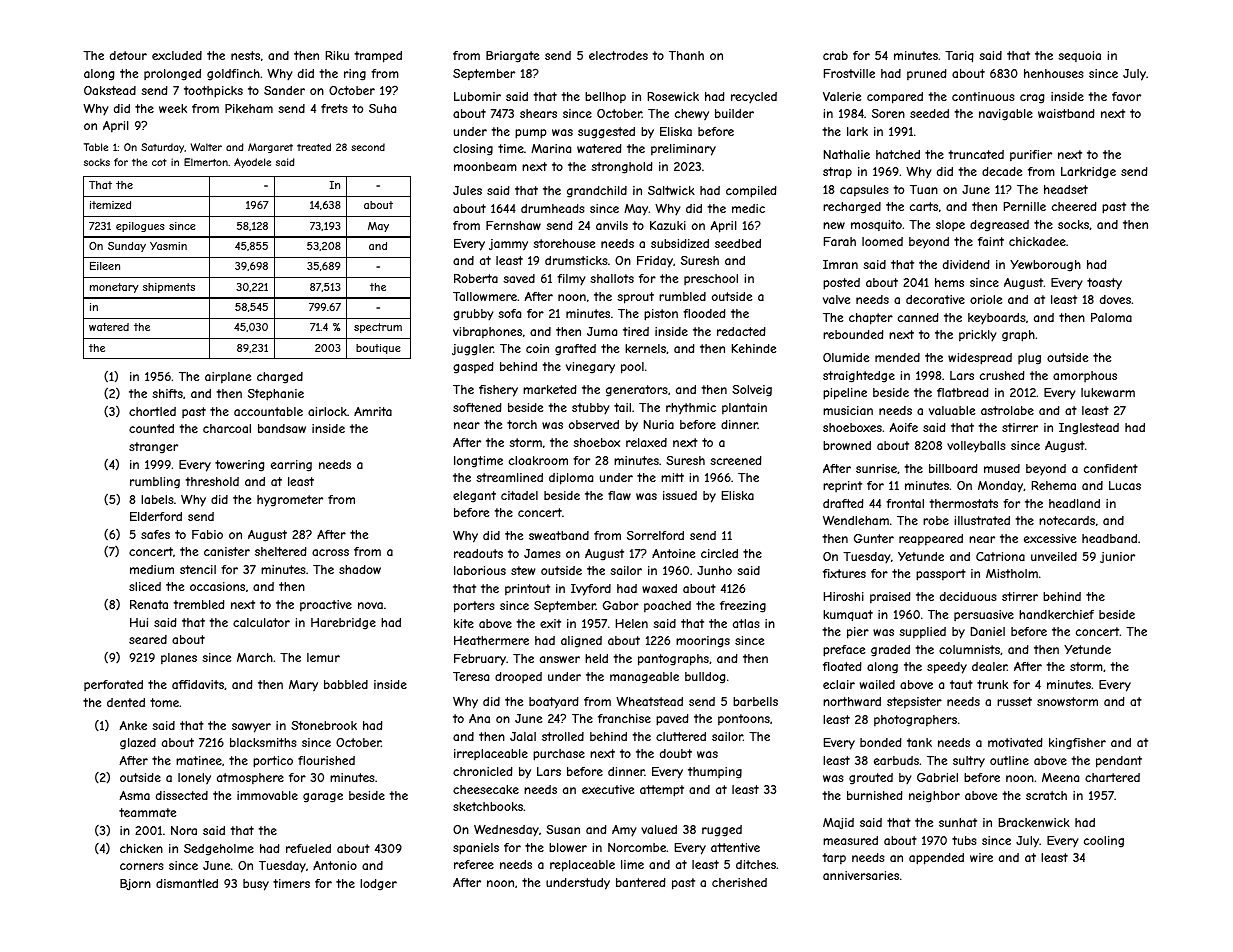  Describe the element at coordinates (487, 333) in the document. I see `vibraphones` at that location.
